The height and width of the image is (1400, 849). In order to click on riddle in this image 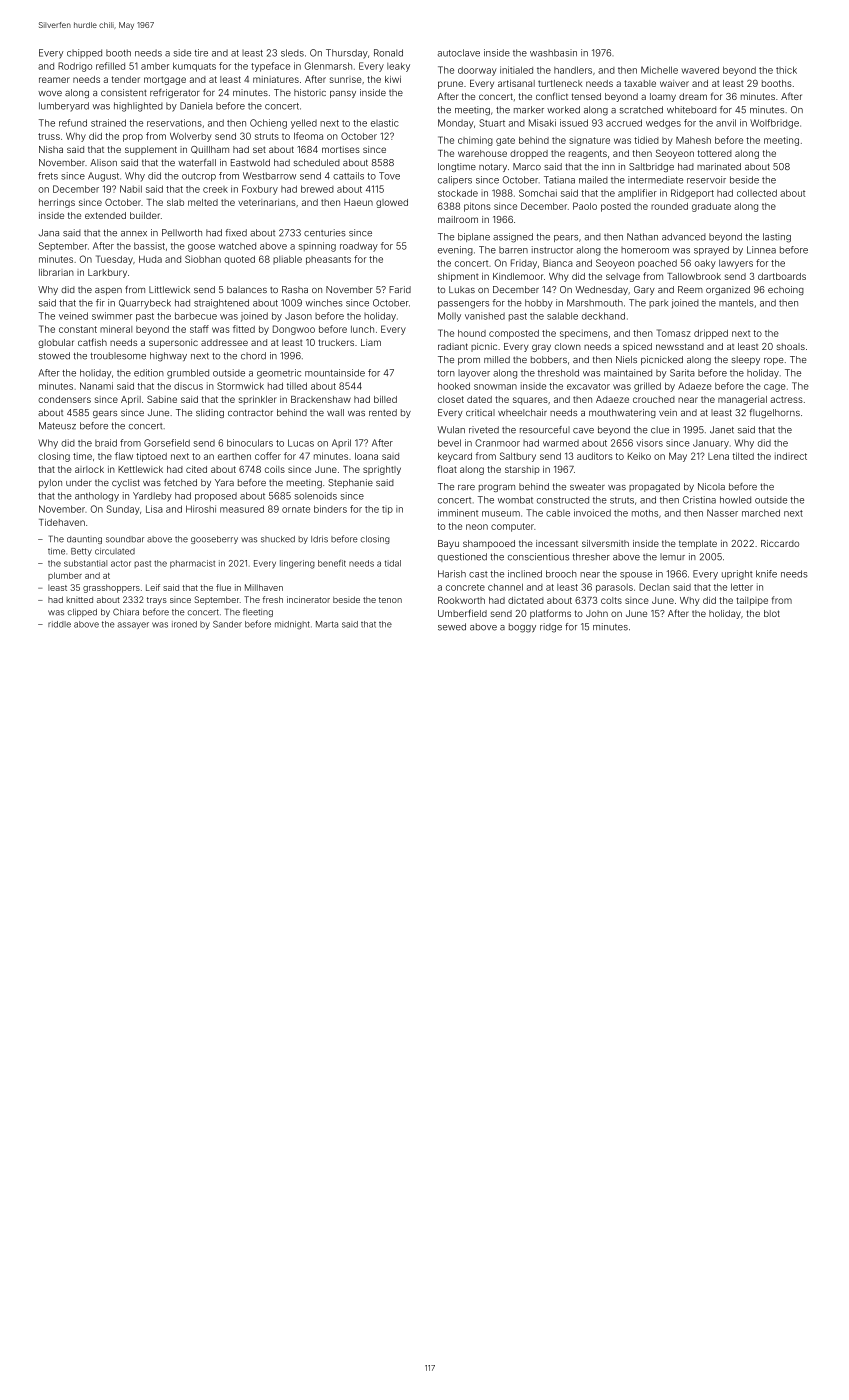, I will do `click(59, 624)`.
